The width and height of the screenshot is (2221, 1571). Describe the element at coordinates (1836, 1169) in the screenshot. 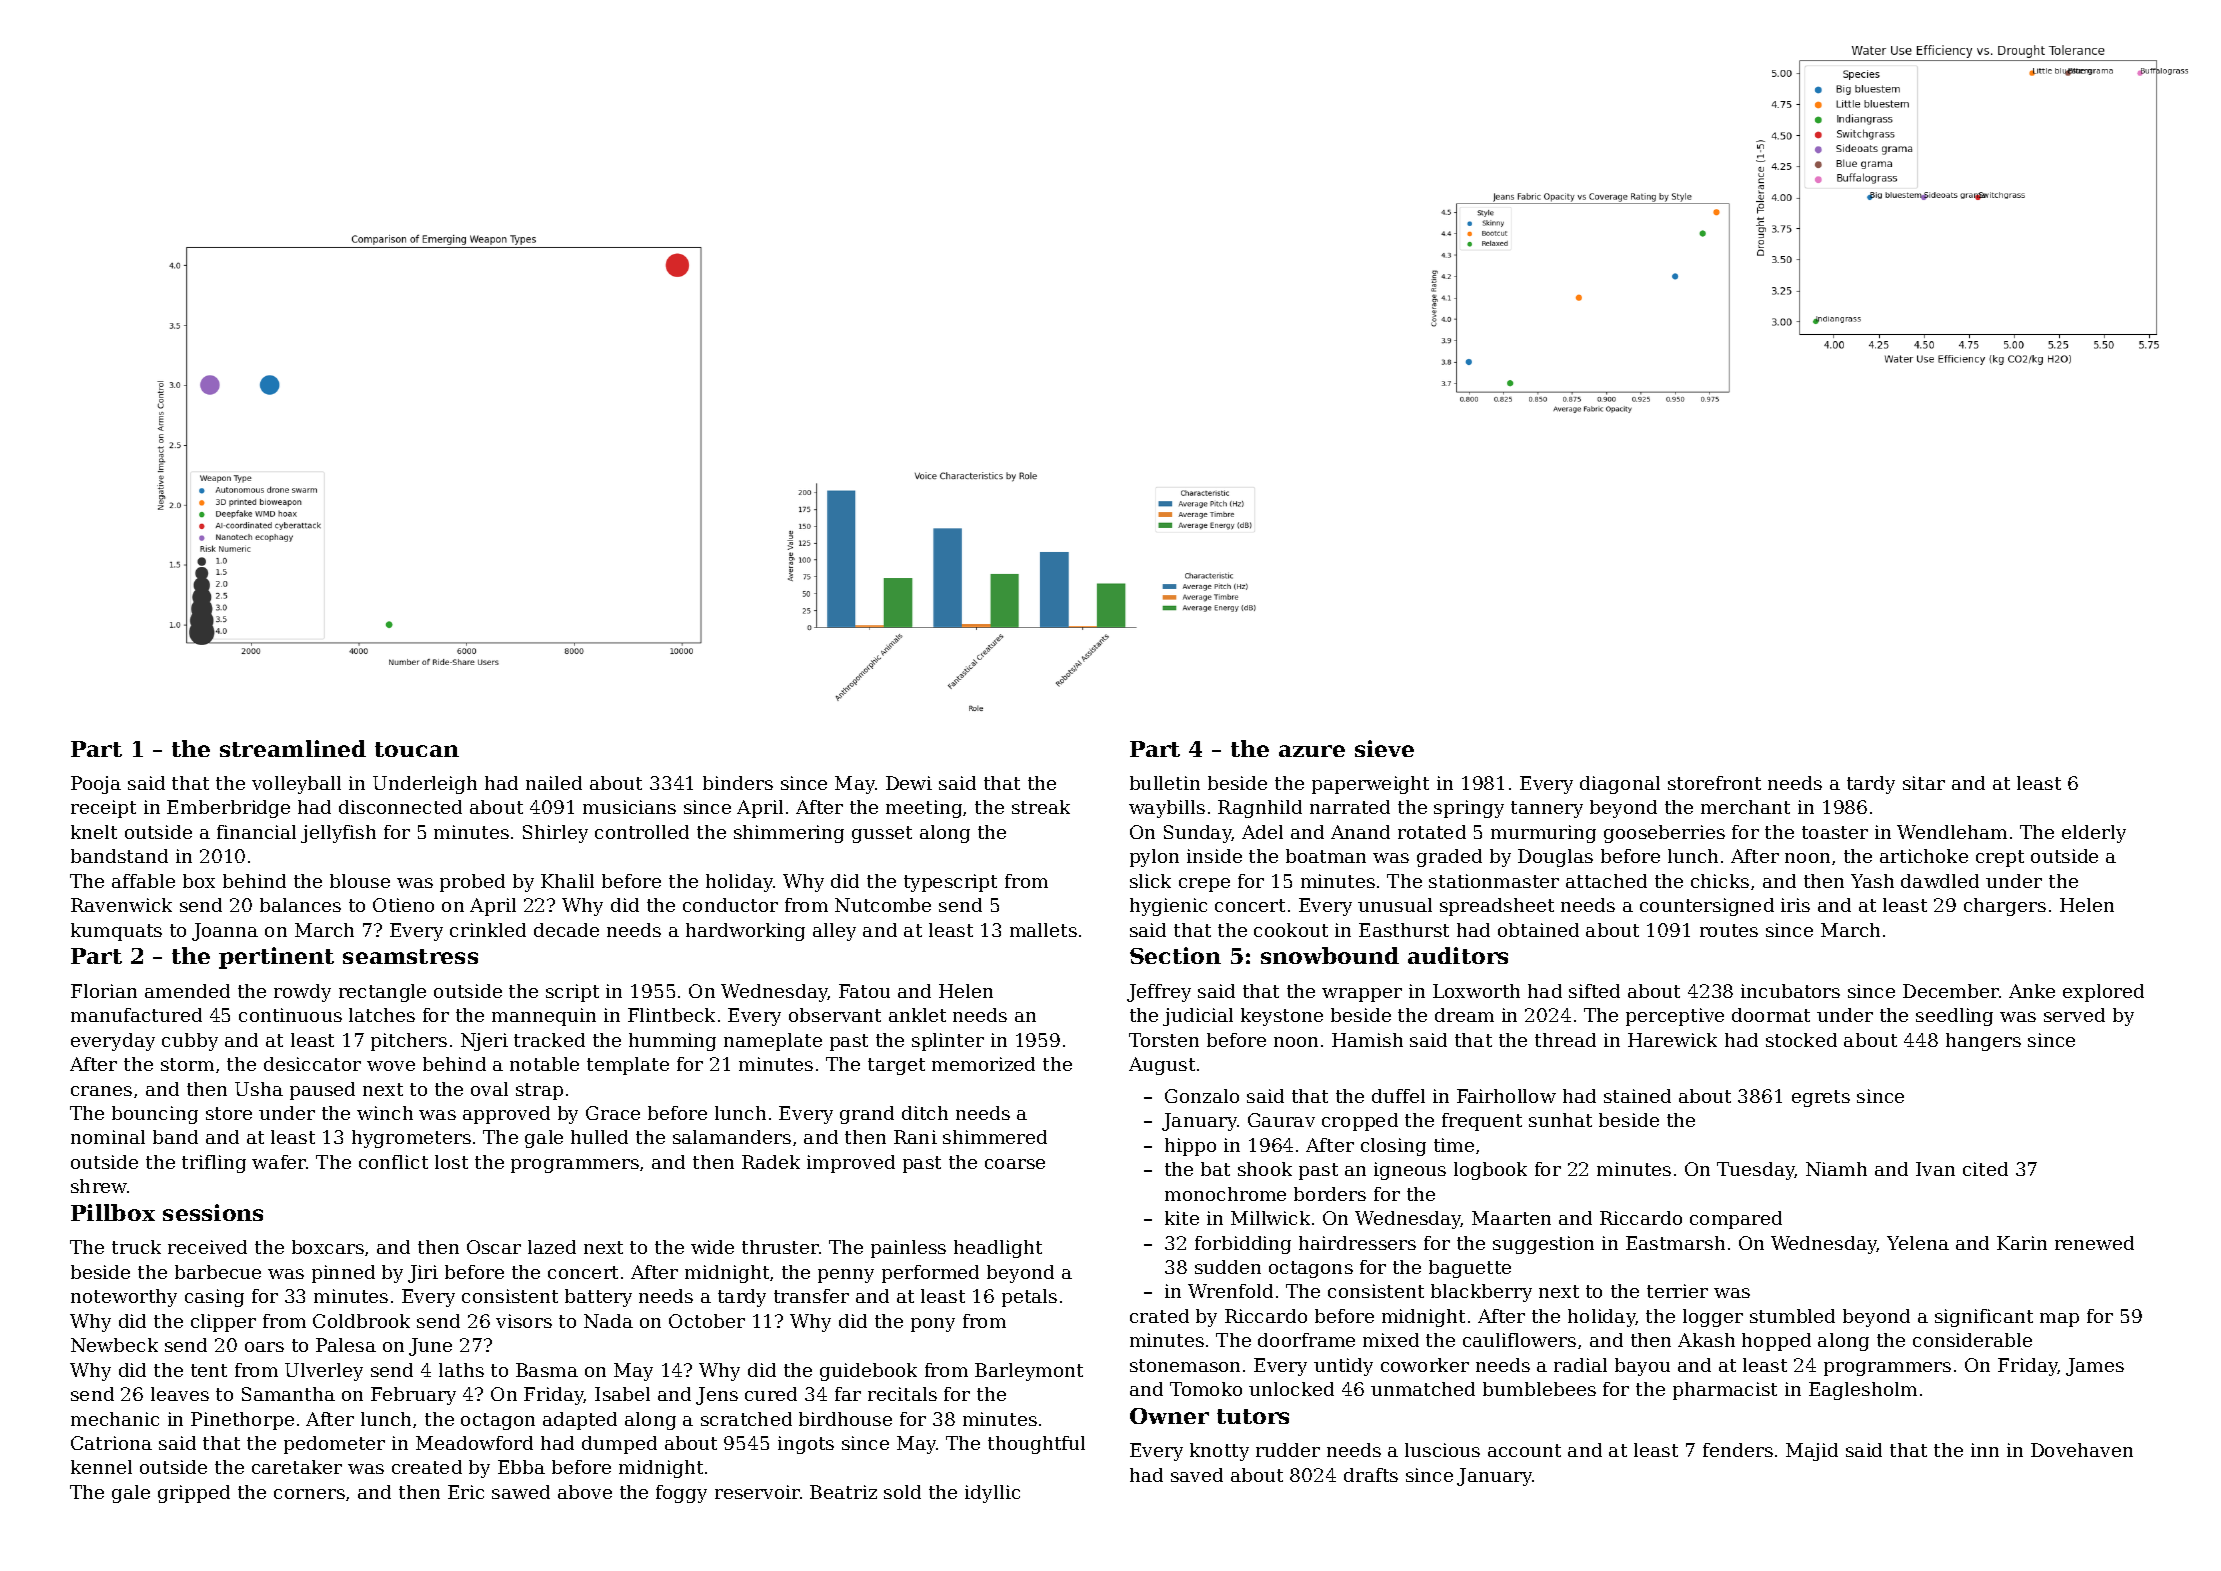

I see `Niamh` at that location.
